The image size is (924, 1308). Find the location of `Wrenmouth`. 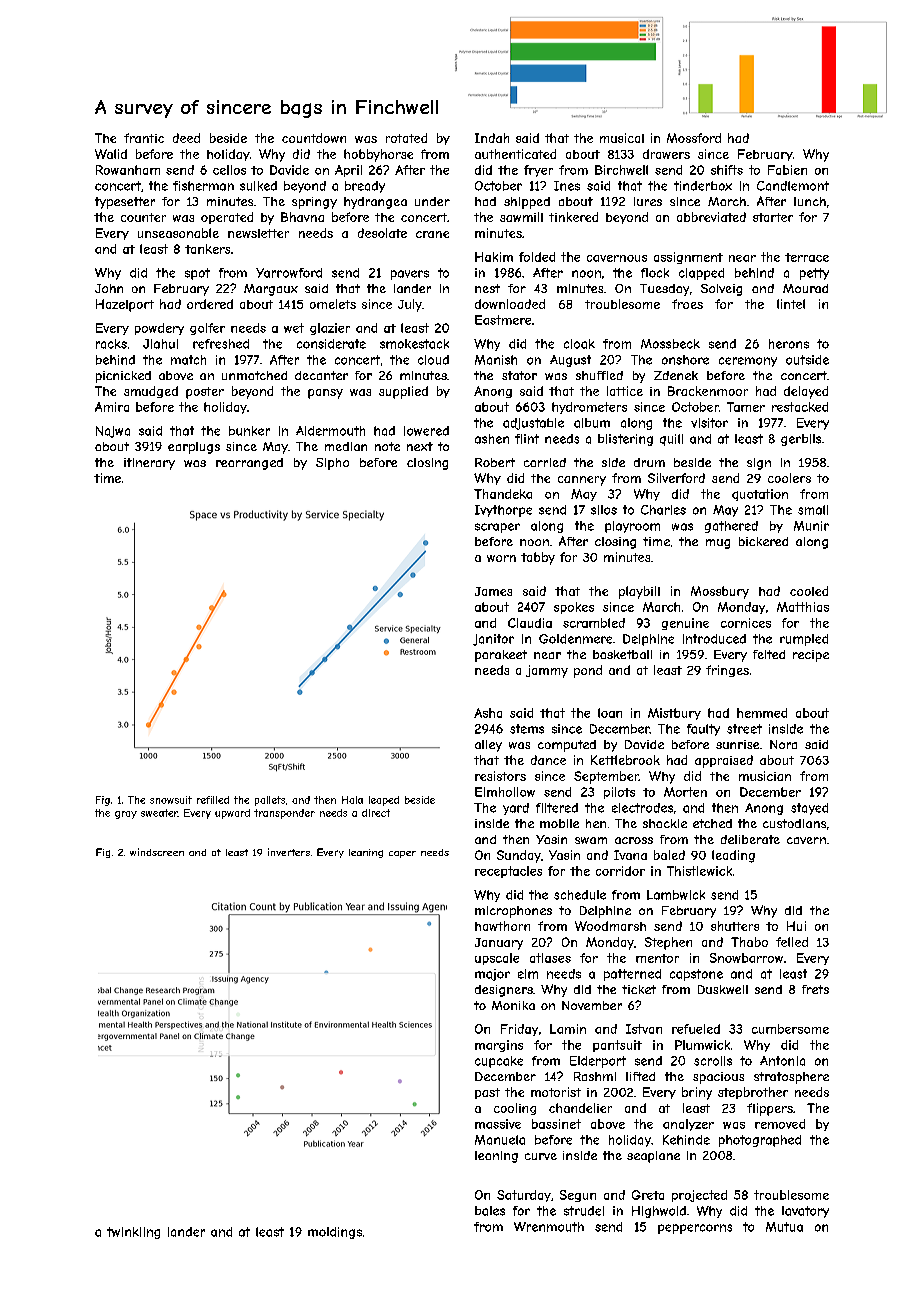

Wrenmouth is located at coordinates (549, 1227).
